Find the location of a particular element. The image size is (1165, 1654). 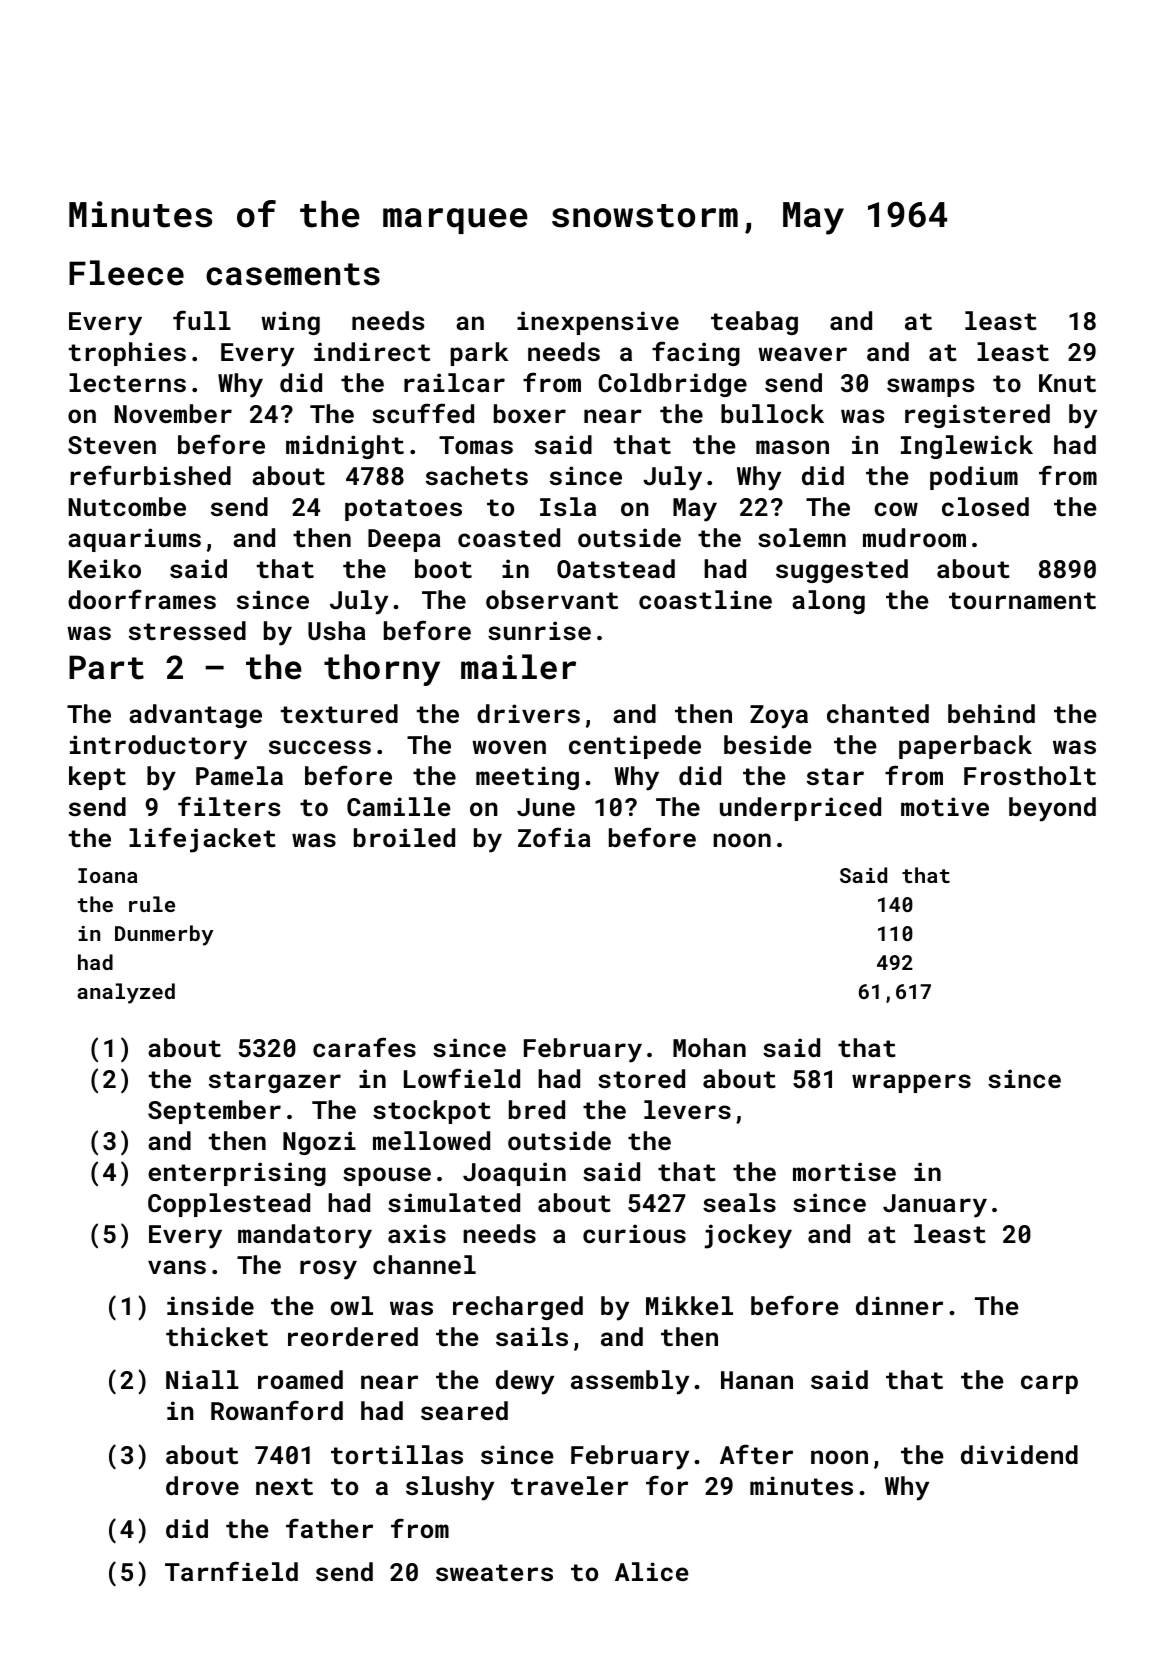

solemn is located at coordinates (802, 537).
